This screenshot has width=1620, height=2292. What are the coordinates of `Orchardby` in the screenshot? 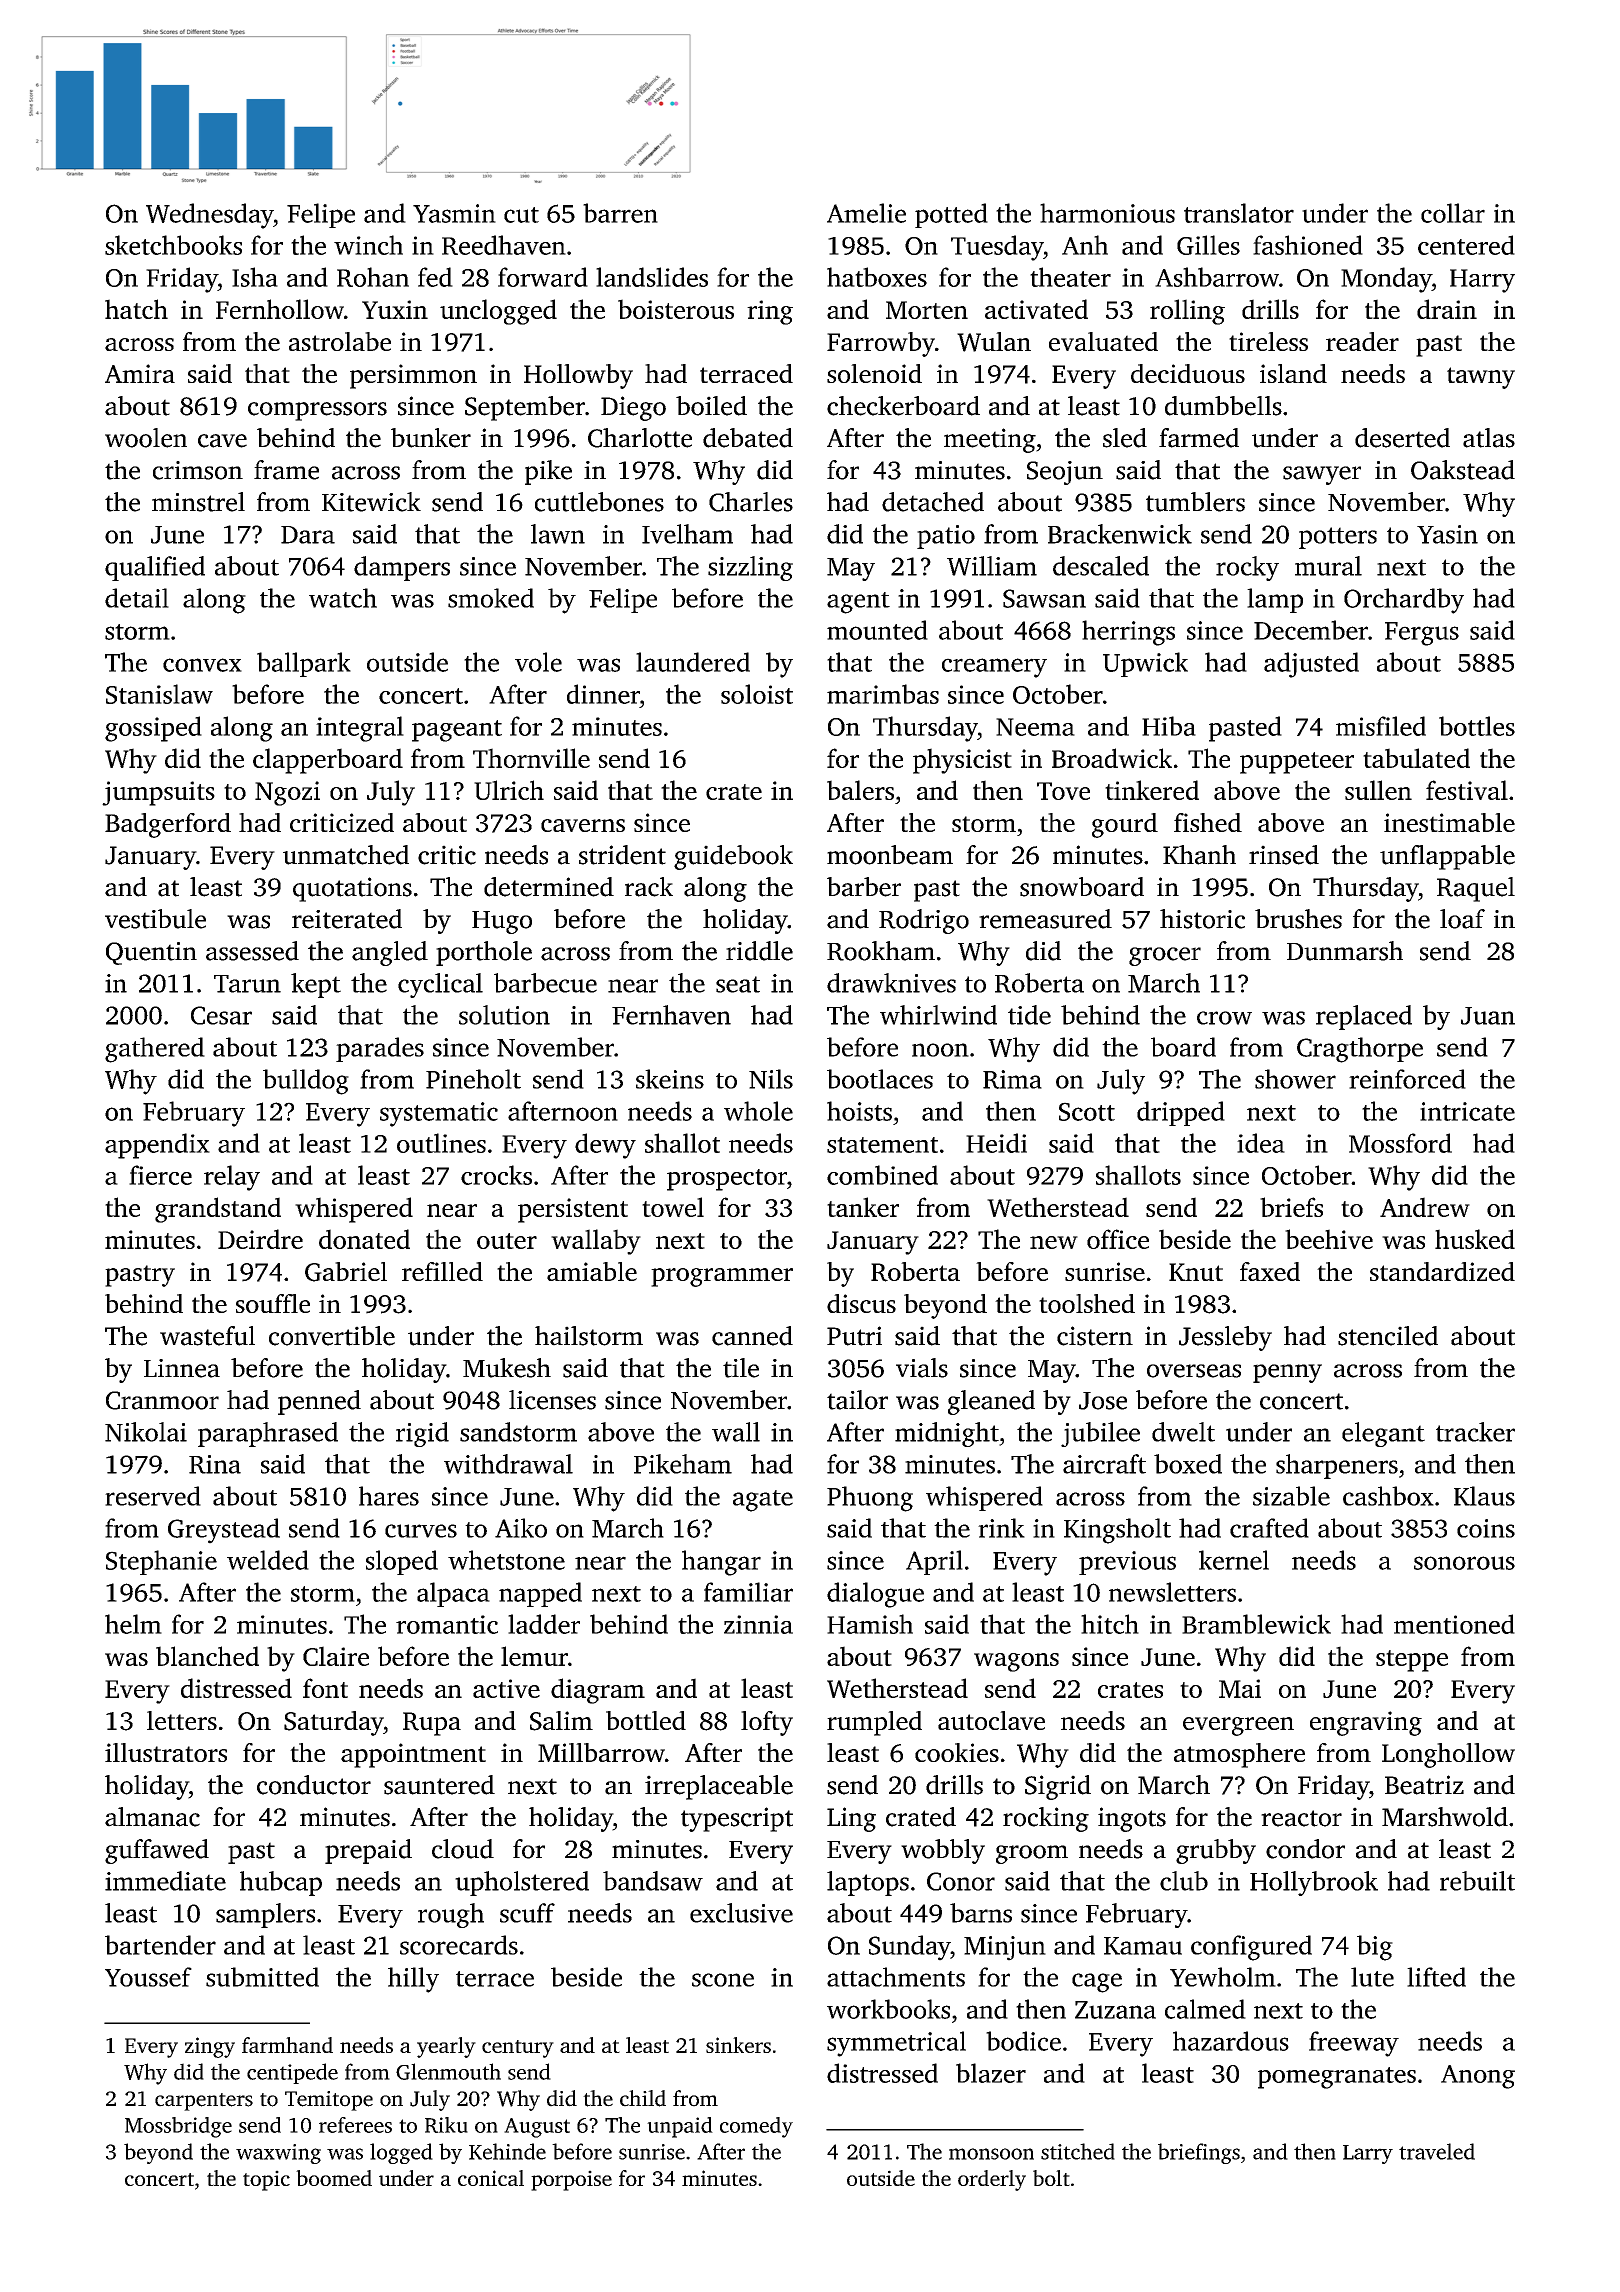 It's located at (1404, 601).
